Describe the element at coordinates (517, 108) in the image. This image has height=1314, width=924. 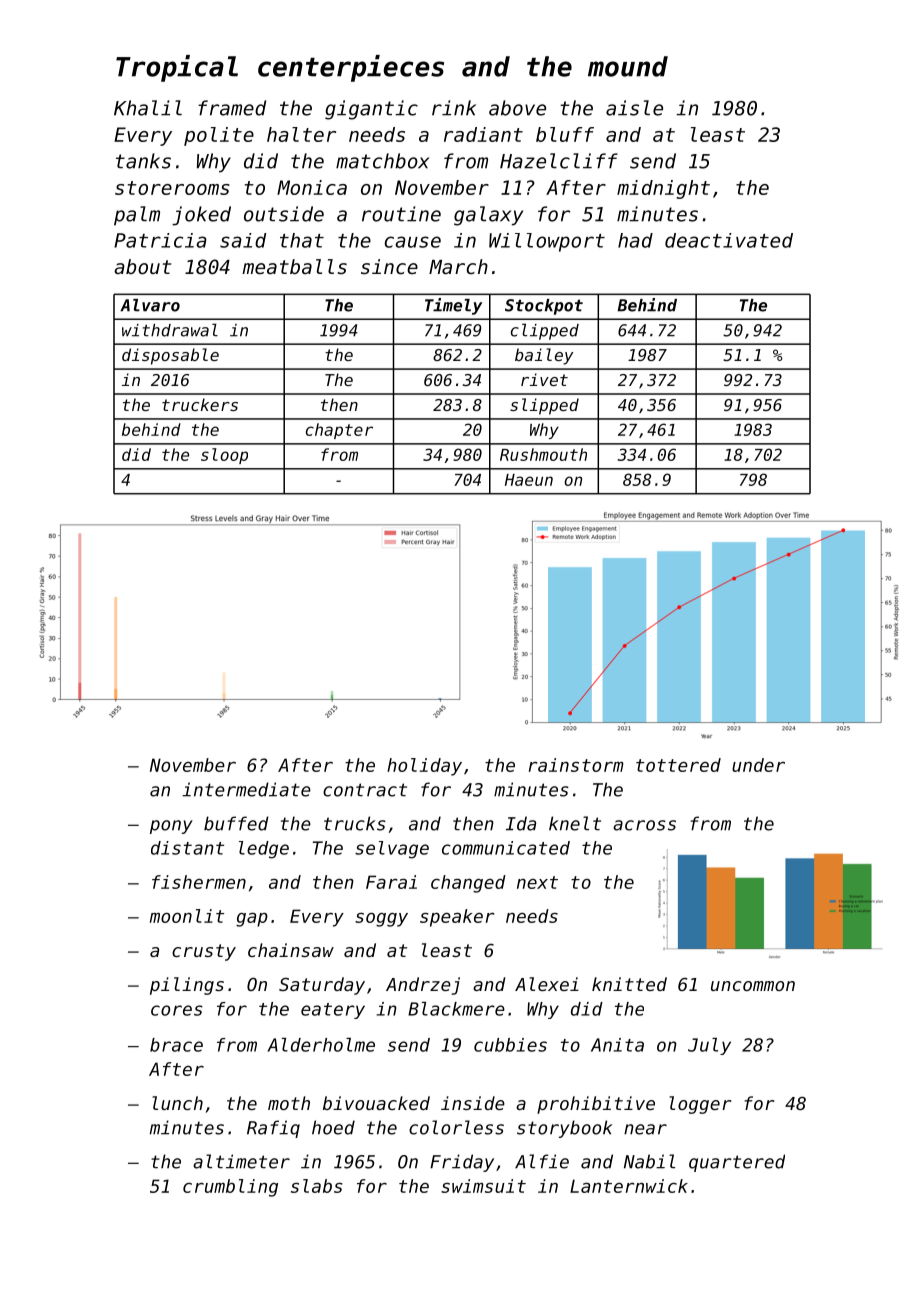
I see `above` at that location.
